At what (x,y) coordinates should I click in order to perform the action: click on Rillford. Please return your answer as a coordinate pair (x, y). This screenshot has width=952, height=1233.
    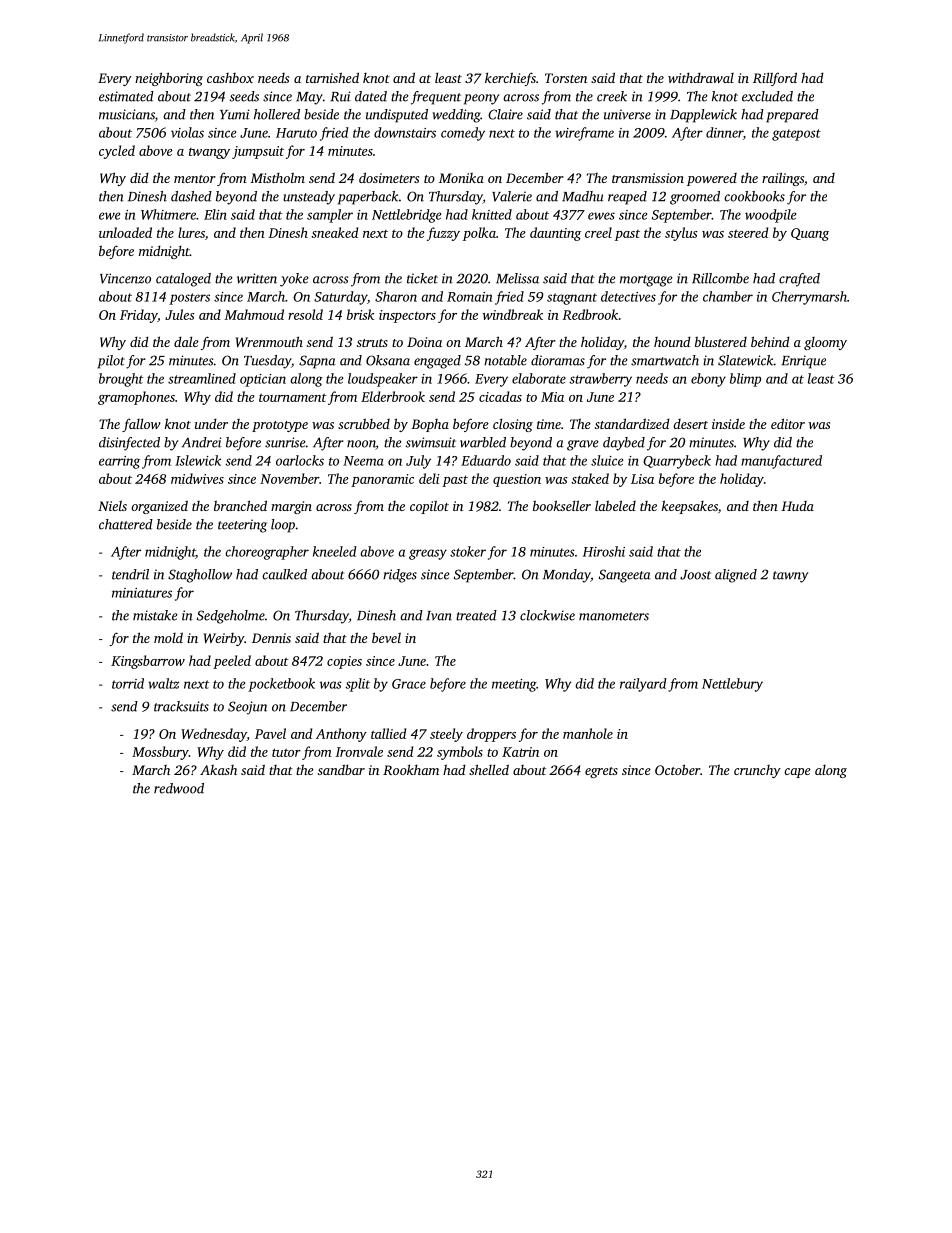
    Looking at the image, I should click on (775, 79).
